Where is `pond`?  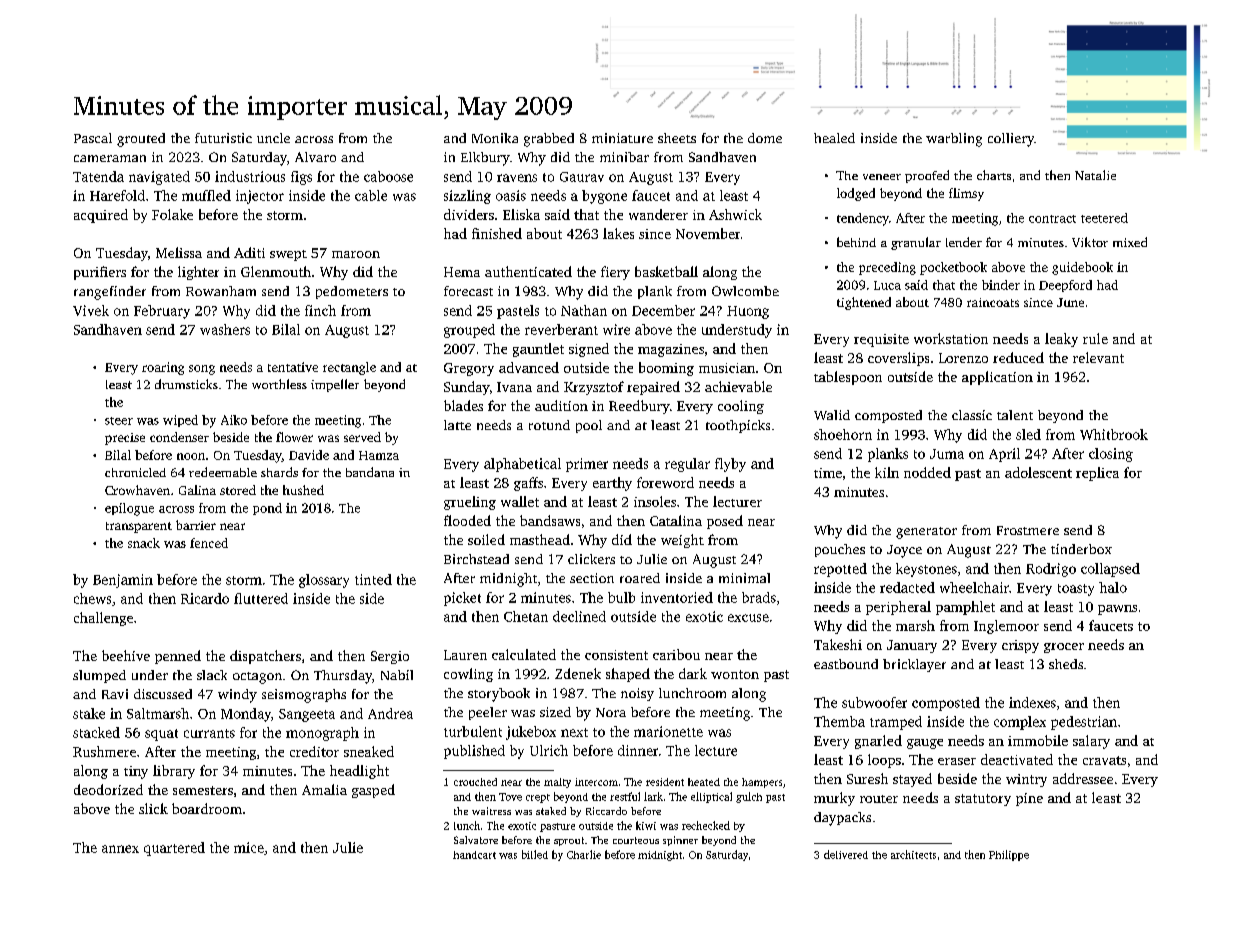
pond is located at coordinates (267, 509).
